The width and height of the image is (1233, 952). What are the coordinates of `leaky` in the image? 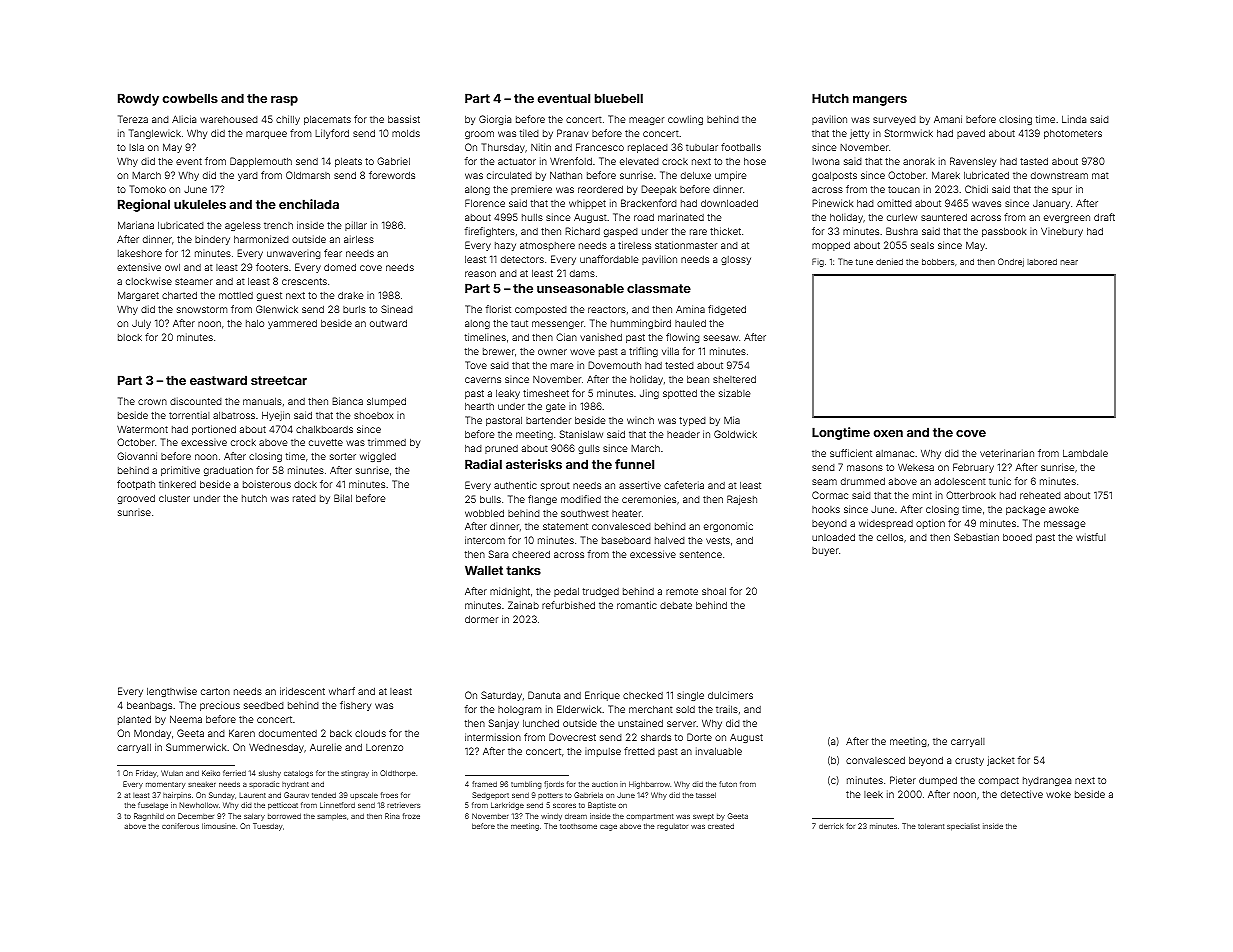 It's located at (508, 394).
